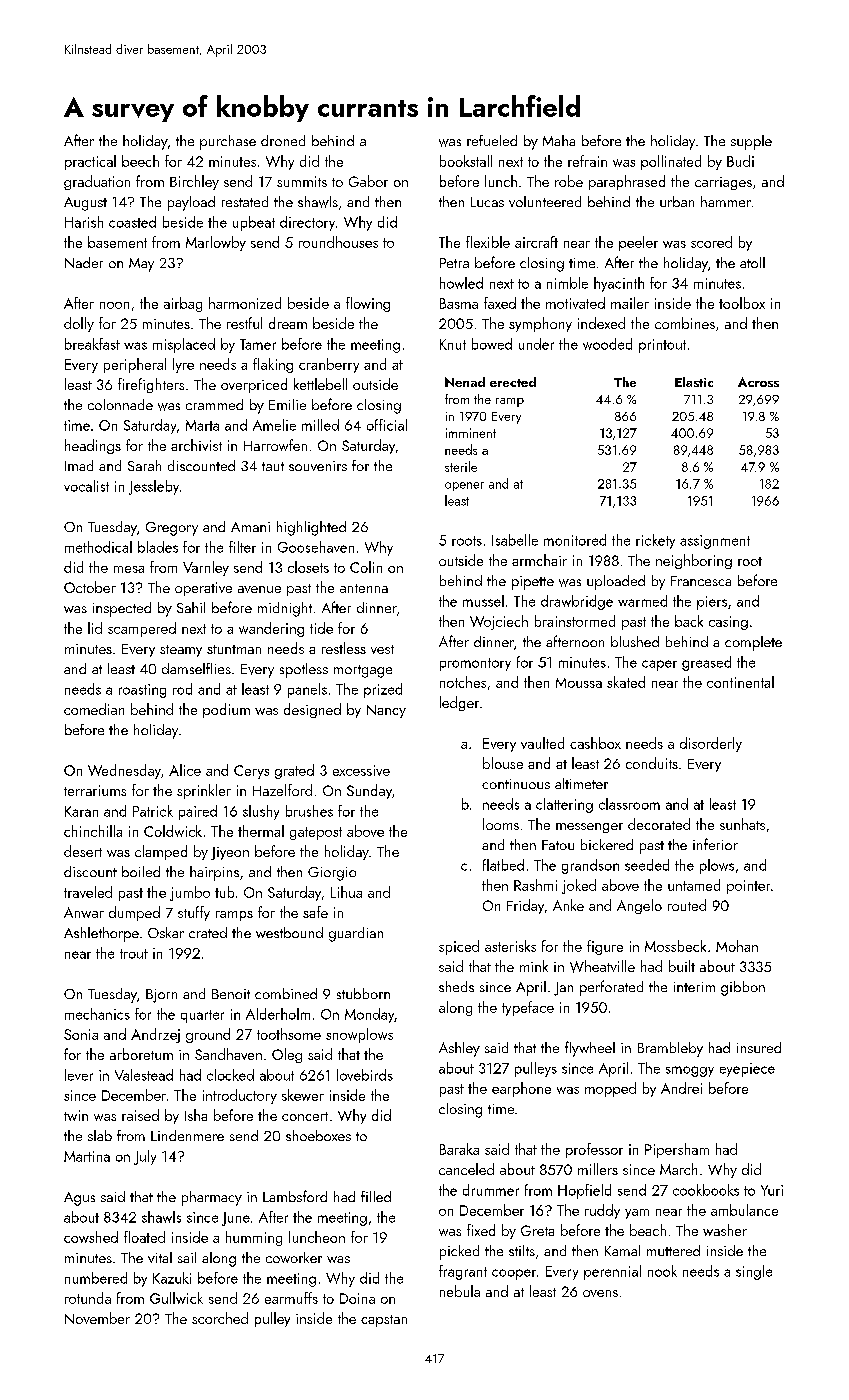 The image size is (849, 1400). Describe the element at coordinates (185, 770) in the document. I see `Alice` at that location.
